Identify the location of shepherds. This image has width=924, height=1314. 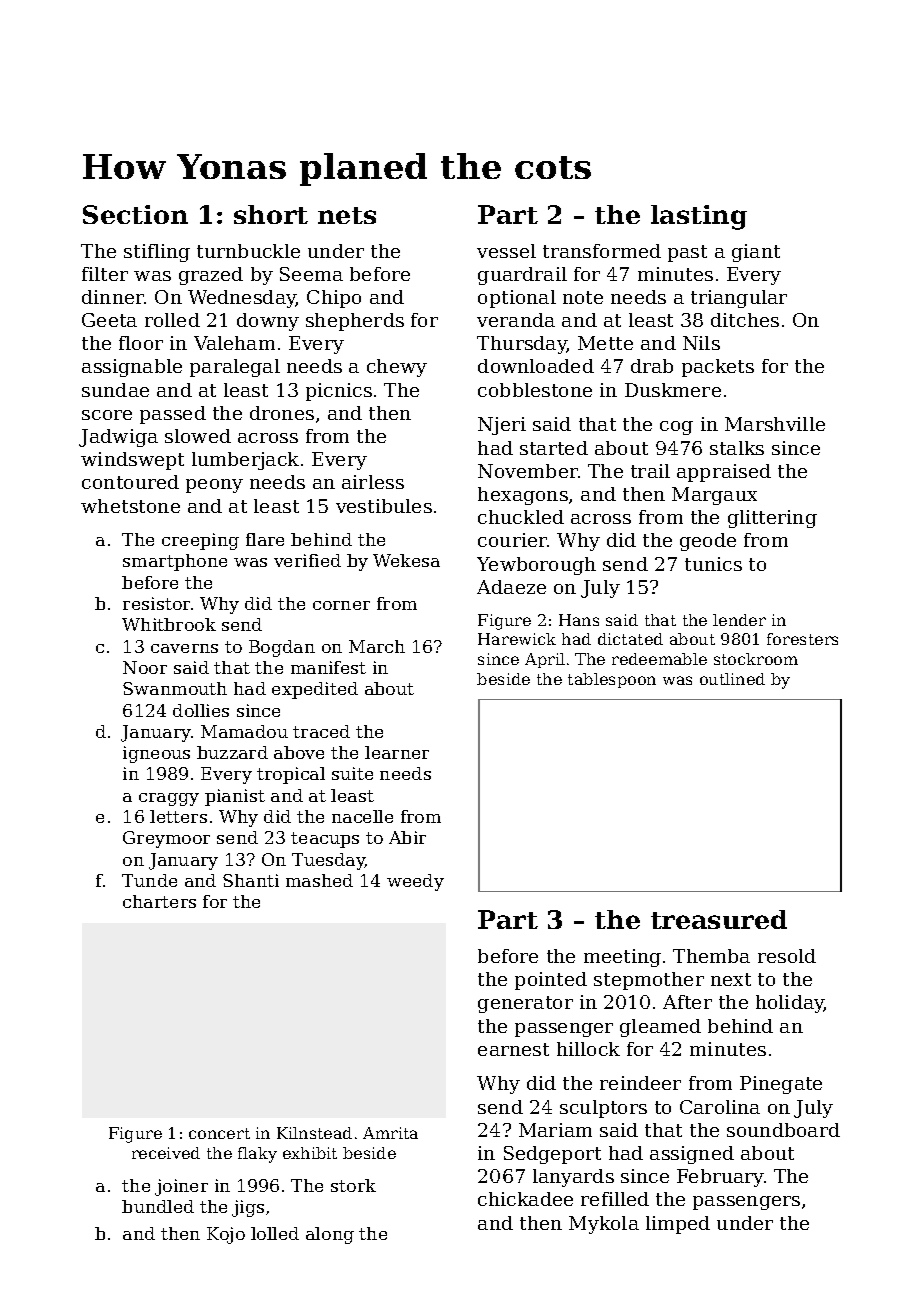
(355, 322).
